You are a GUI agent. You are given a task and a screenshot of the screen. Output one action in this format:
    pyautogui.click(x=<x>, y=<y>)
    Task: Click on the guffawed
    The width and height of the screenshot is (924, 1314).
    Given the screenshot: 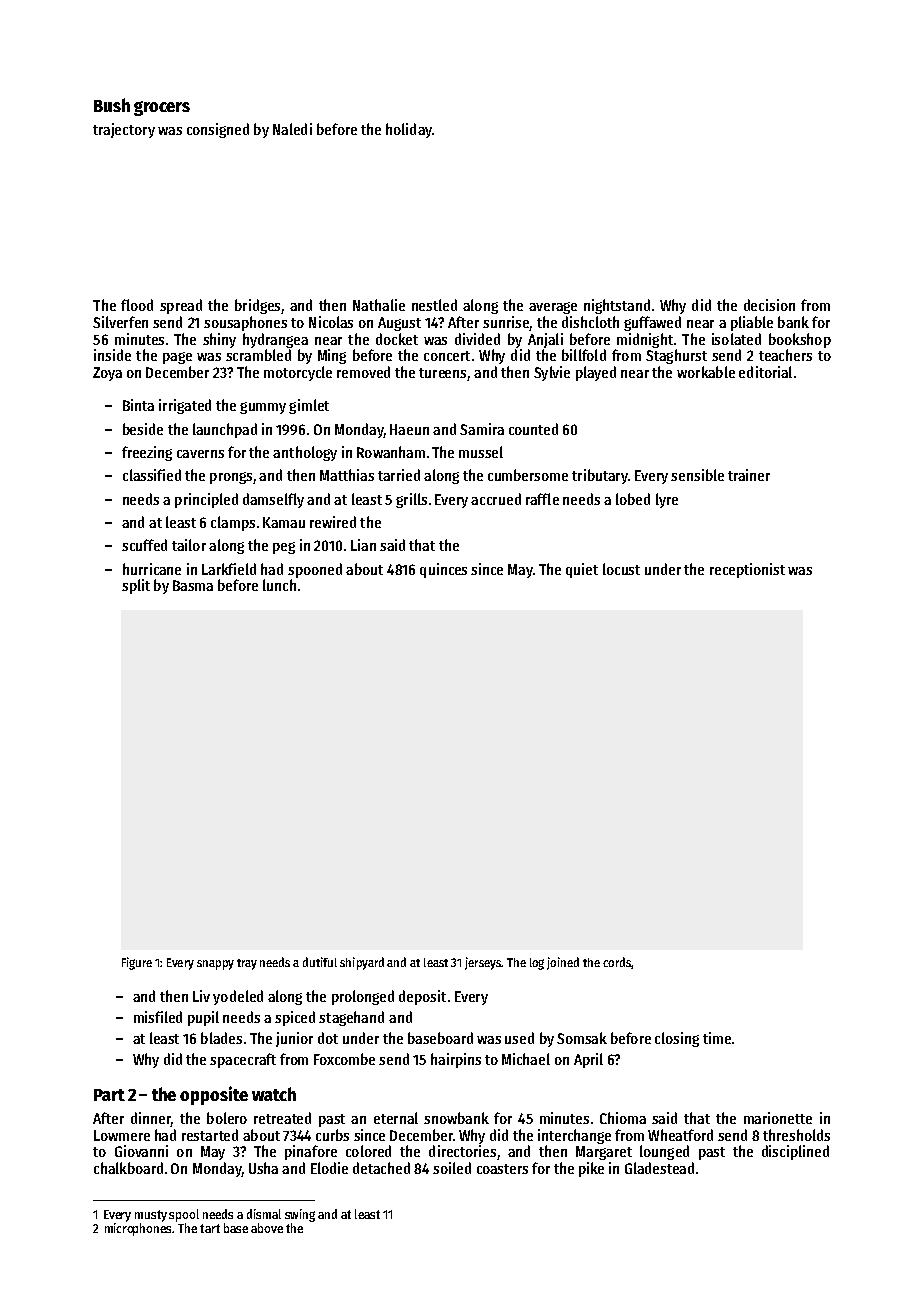 What is the action you would take?
    pyautogui.click(x=652, y=323)
